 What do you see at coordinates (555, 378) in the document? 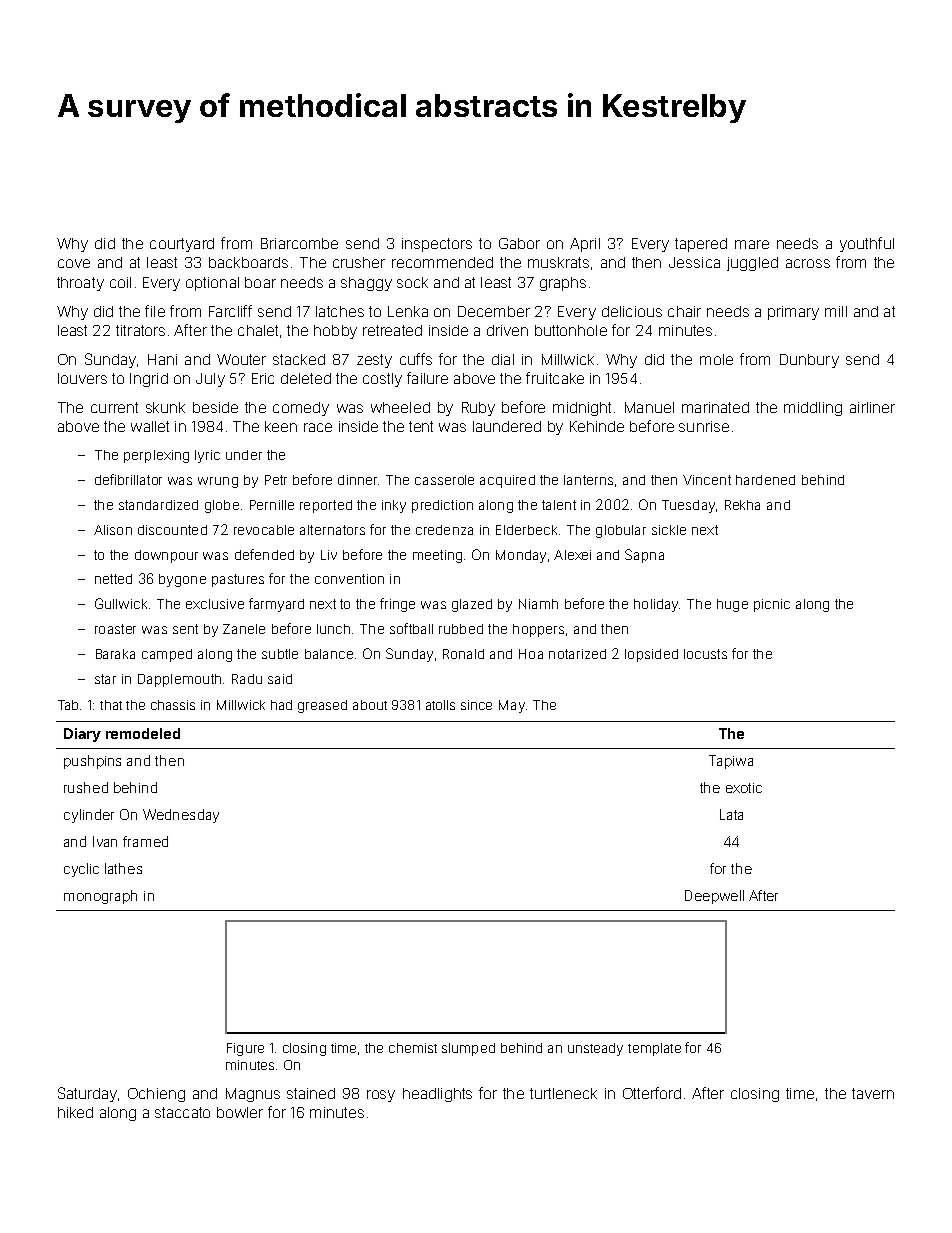
I see `fruitcake` at bounding box center [555, 378].
